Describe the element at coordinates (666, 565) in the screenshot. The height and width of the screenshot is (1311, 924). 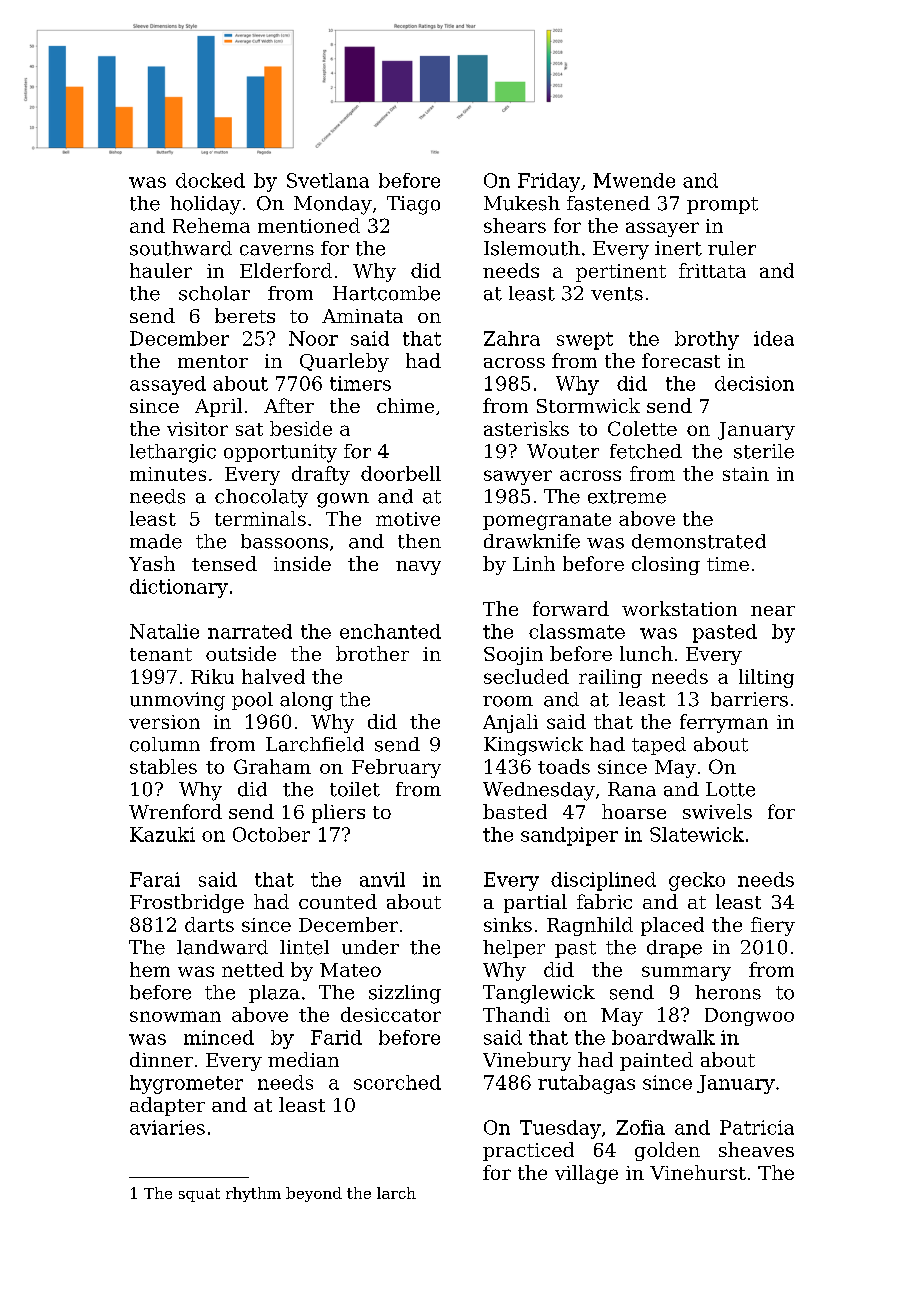
I see `closing` at that location.
